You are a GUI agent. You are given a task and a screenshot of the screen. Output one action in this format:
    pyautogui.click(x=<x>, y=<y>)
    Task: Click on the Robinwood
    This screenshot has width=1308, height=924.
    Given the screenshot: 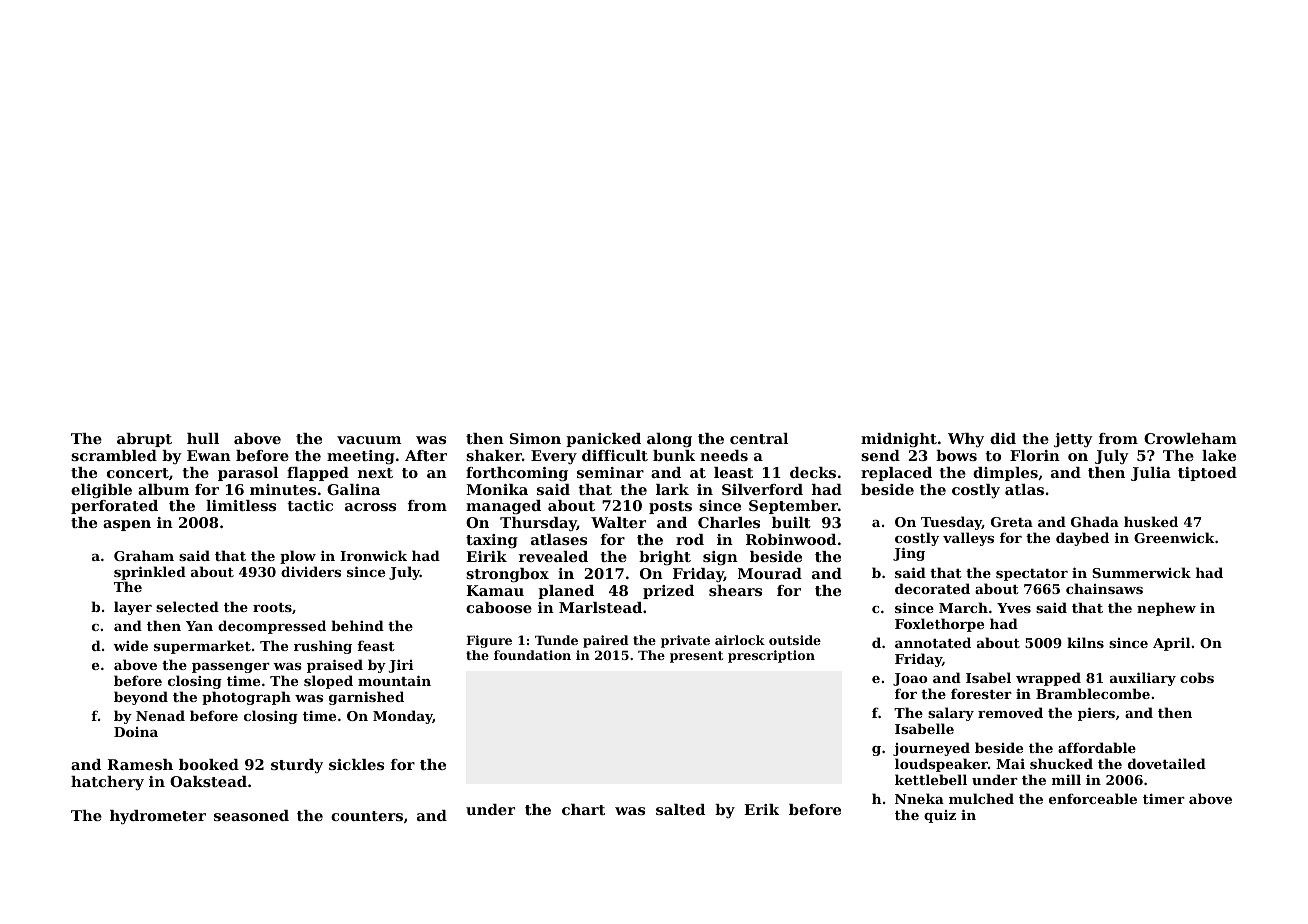 What is the action you would take?
    pyautogui.click(x=791, y=539)
